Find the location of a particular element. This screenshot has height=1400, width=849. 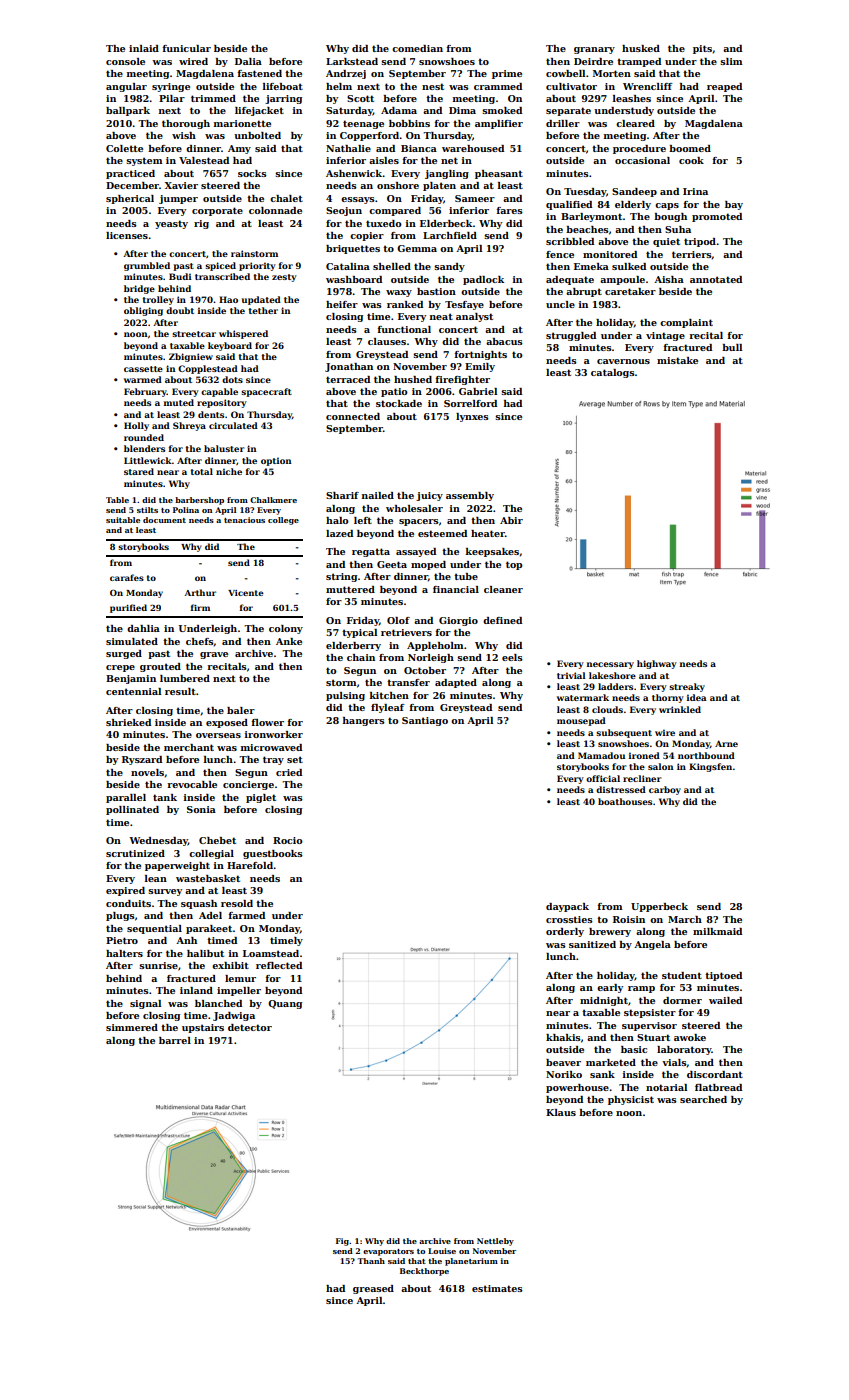

watermark is located at coordinates (583, 697).
